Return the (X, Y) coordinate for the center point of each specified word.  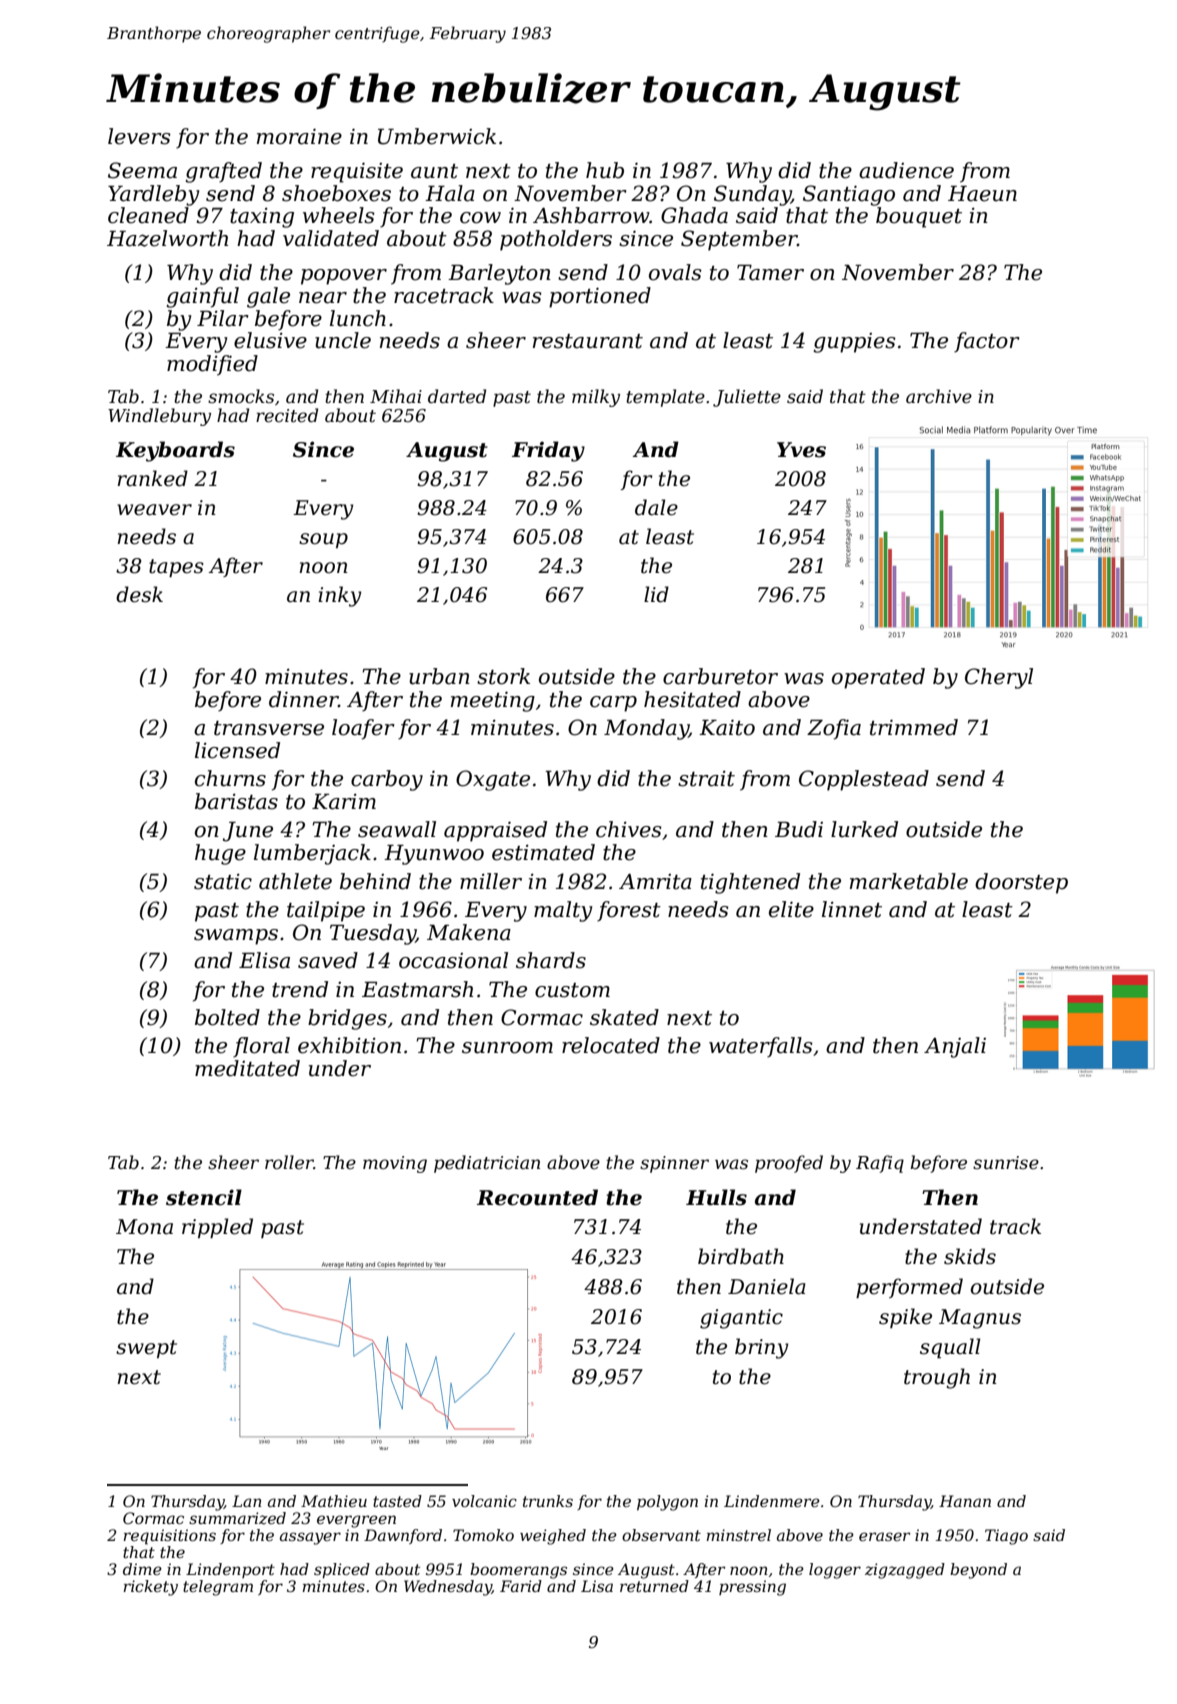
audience (906, 170)
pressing (752, 1588)
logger (835, 1571)
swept (146, 1349)
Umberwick (437, 136)
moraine (299, 136)
